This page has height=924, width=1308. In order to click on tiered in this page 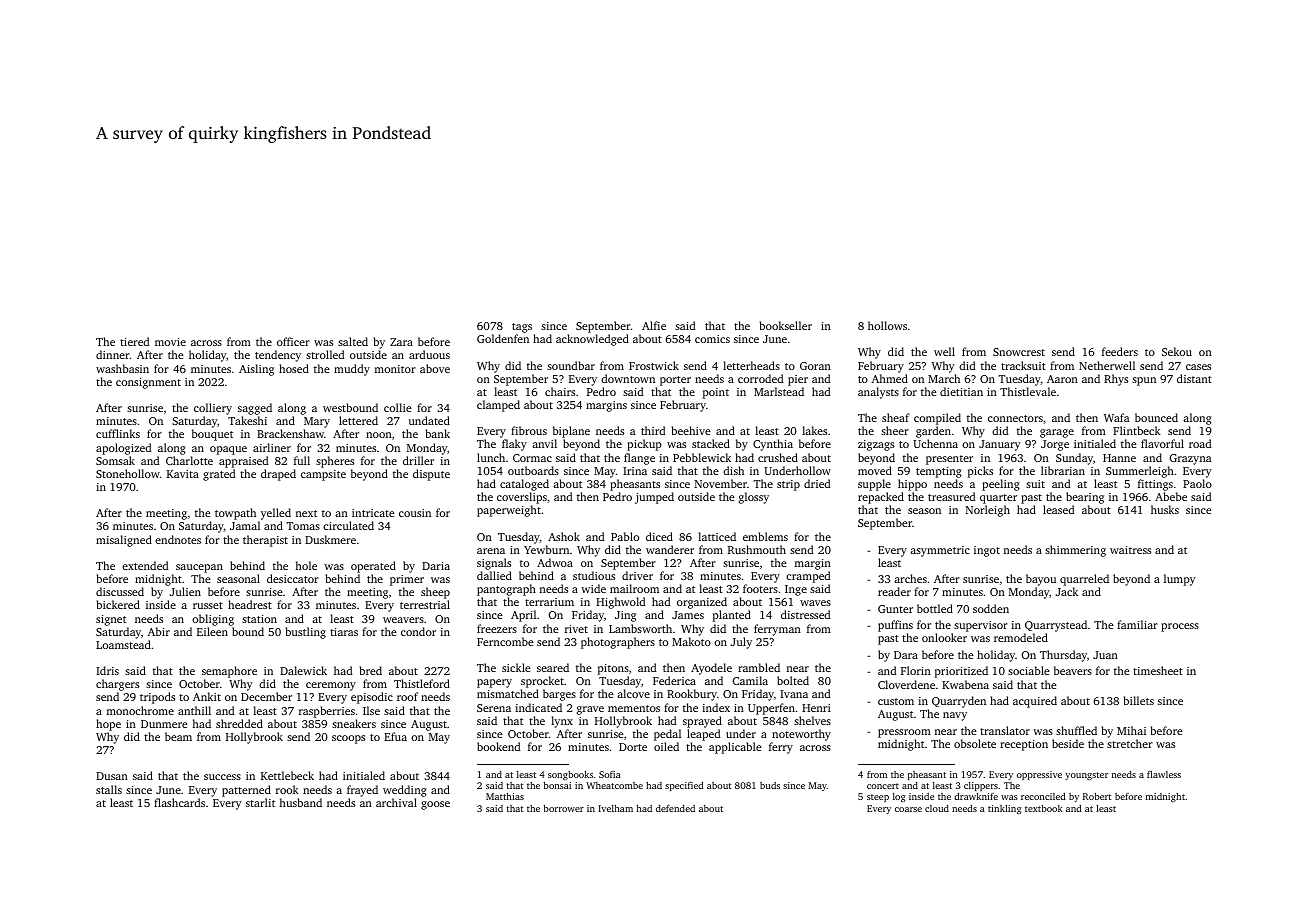, I will do `click(134, 341)`.
